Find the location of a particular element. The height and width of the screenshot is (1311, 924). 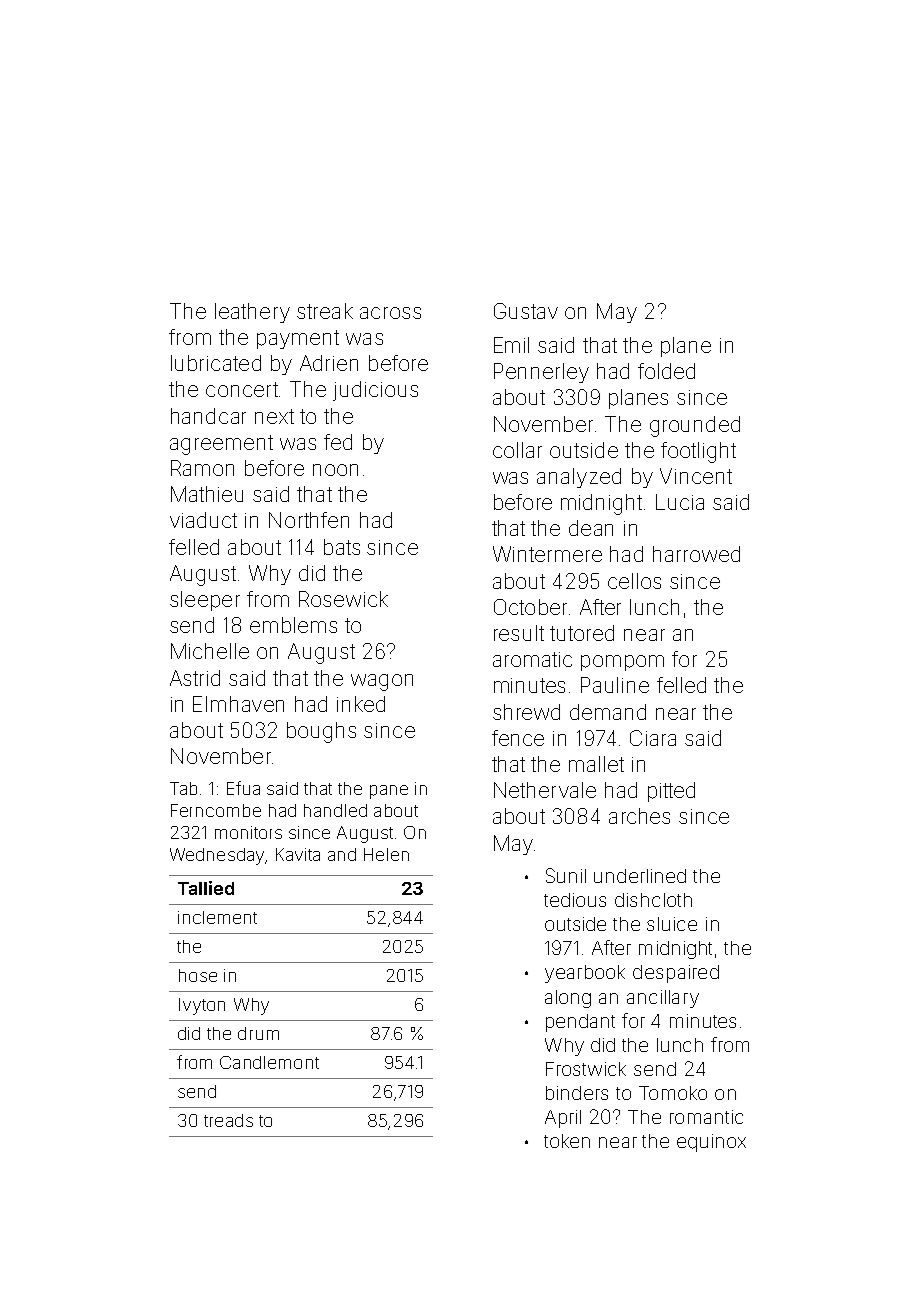

equinox is located at coordinates (711, 1143).
